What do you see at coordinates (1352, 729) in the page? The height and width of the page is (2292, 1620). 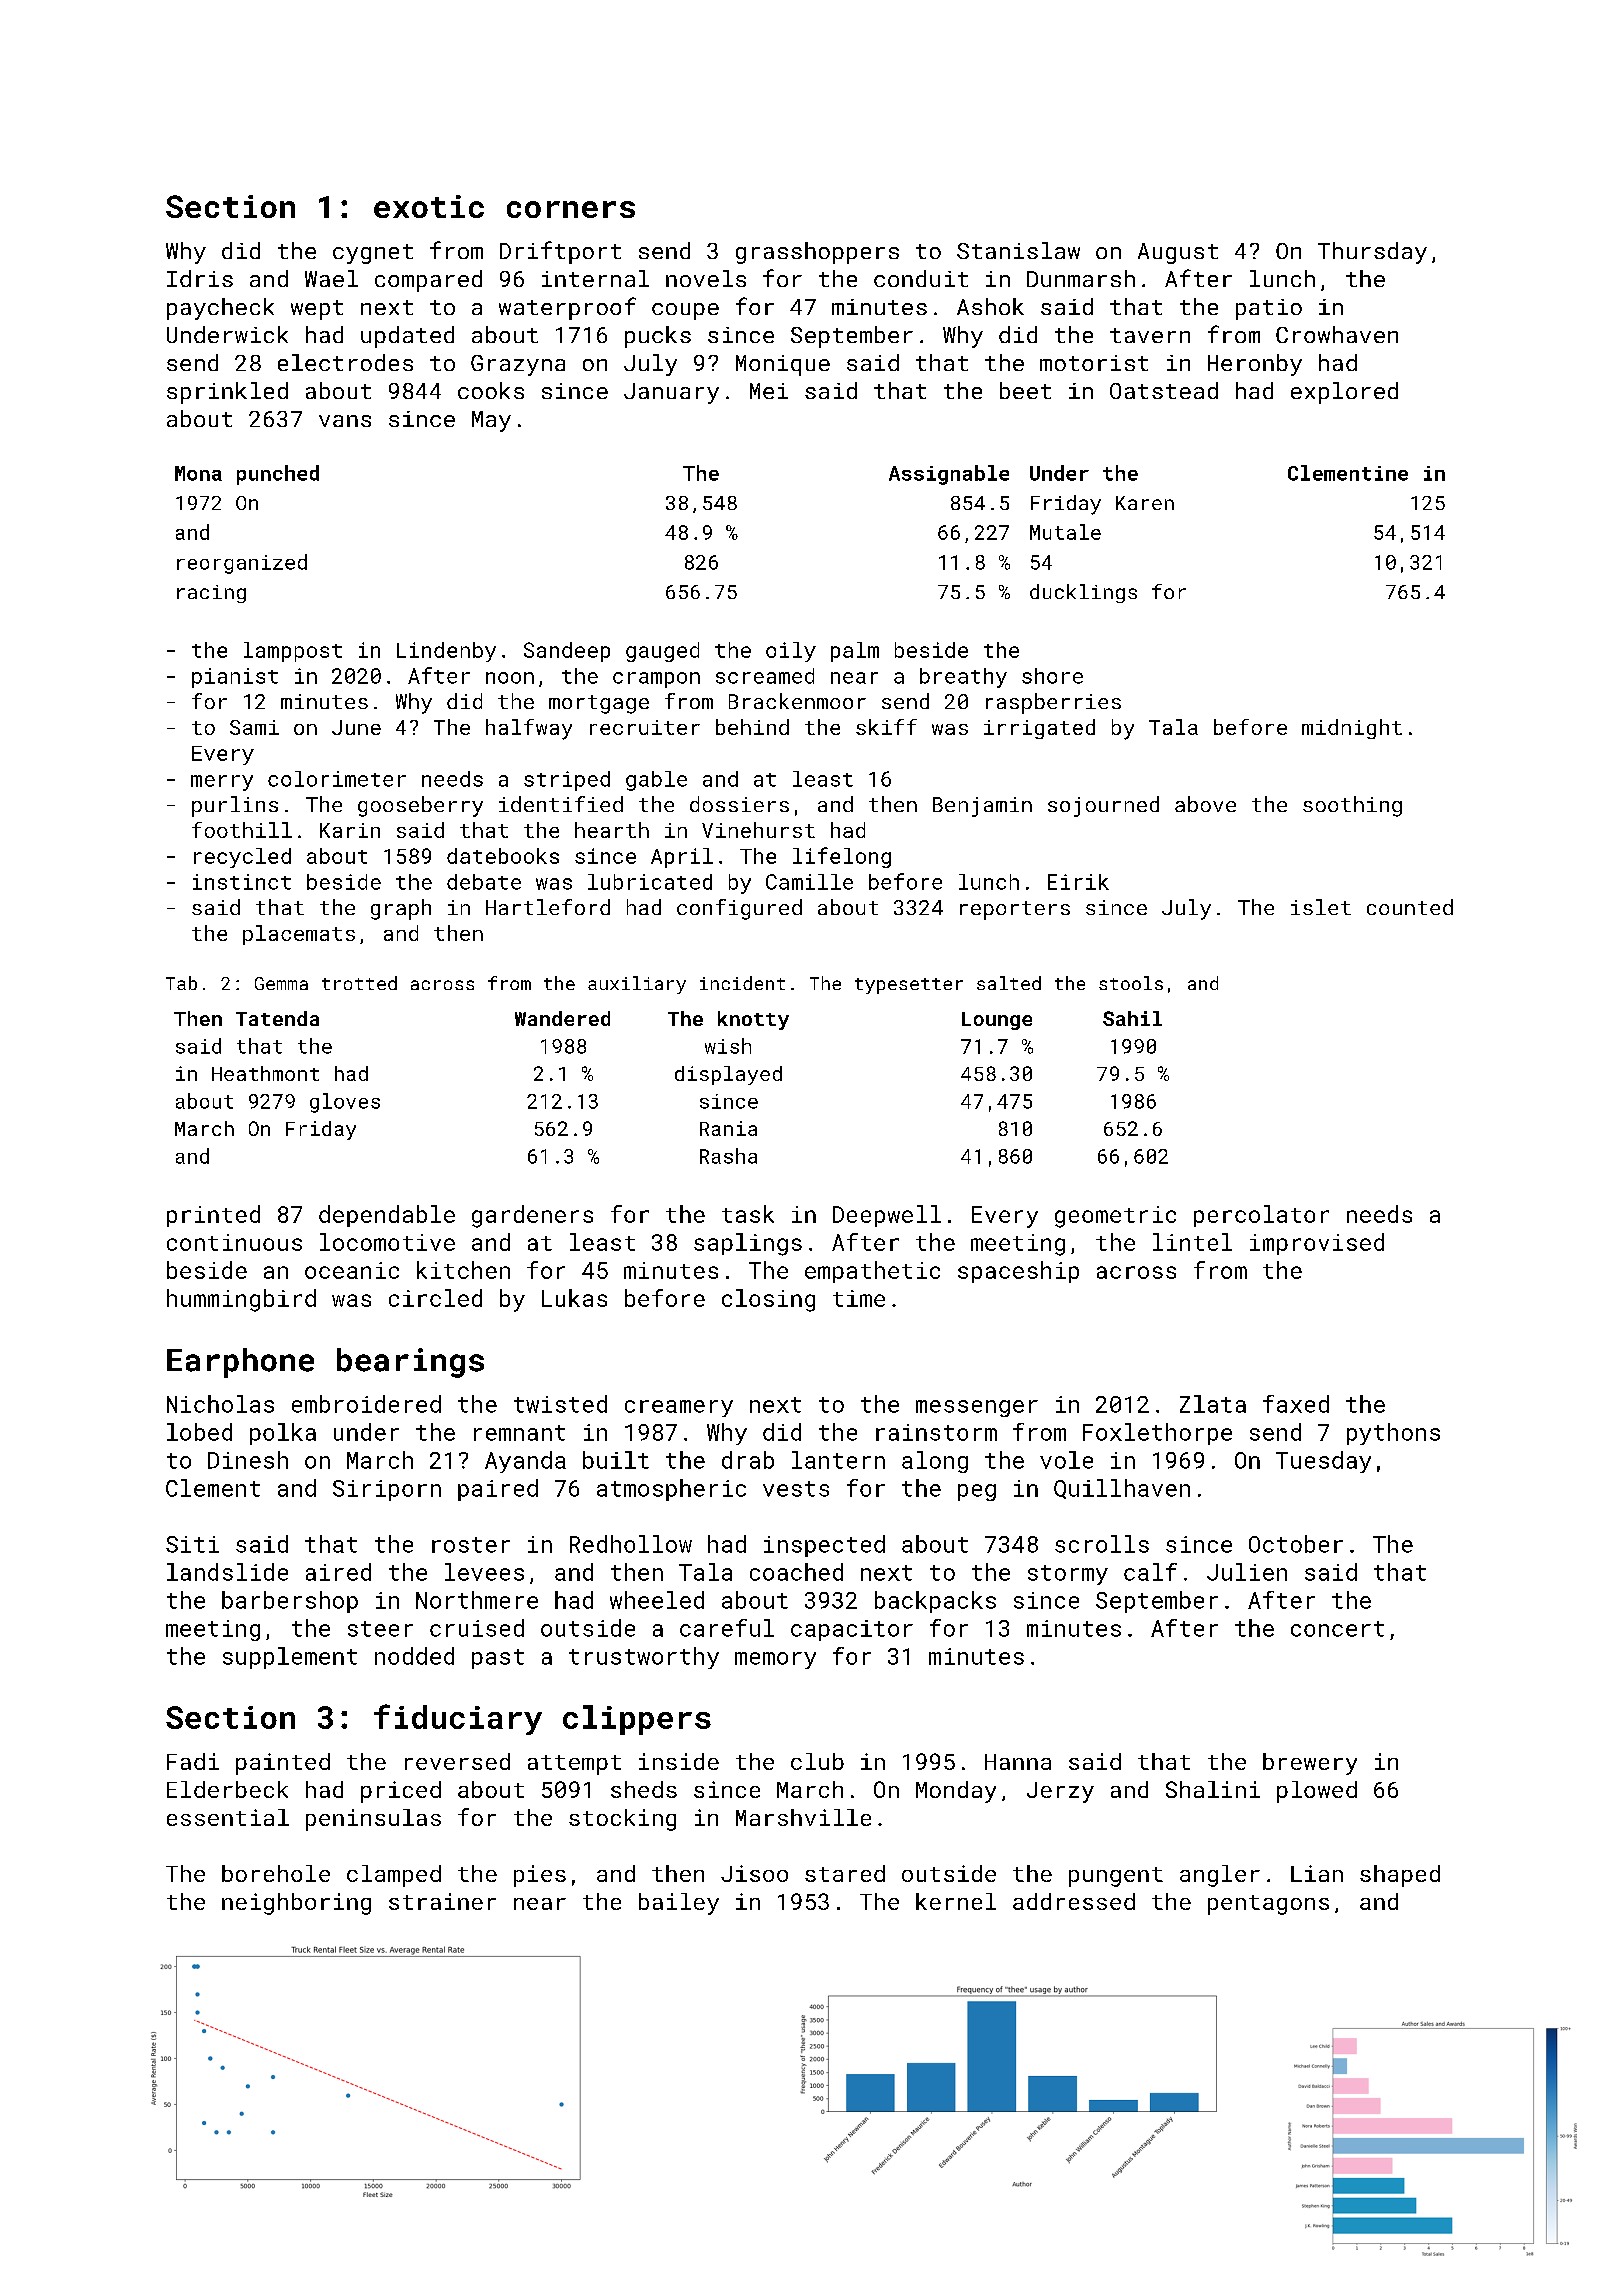 I see `midnight` at bounding box center [1352, 729].
